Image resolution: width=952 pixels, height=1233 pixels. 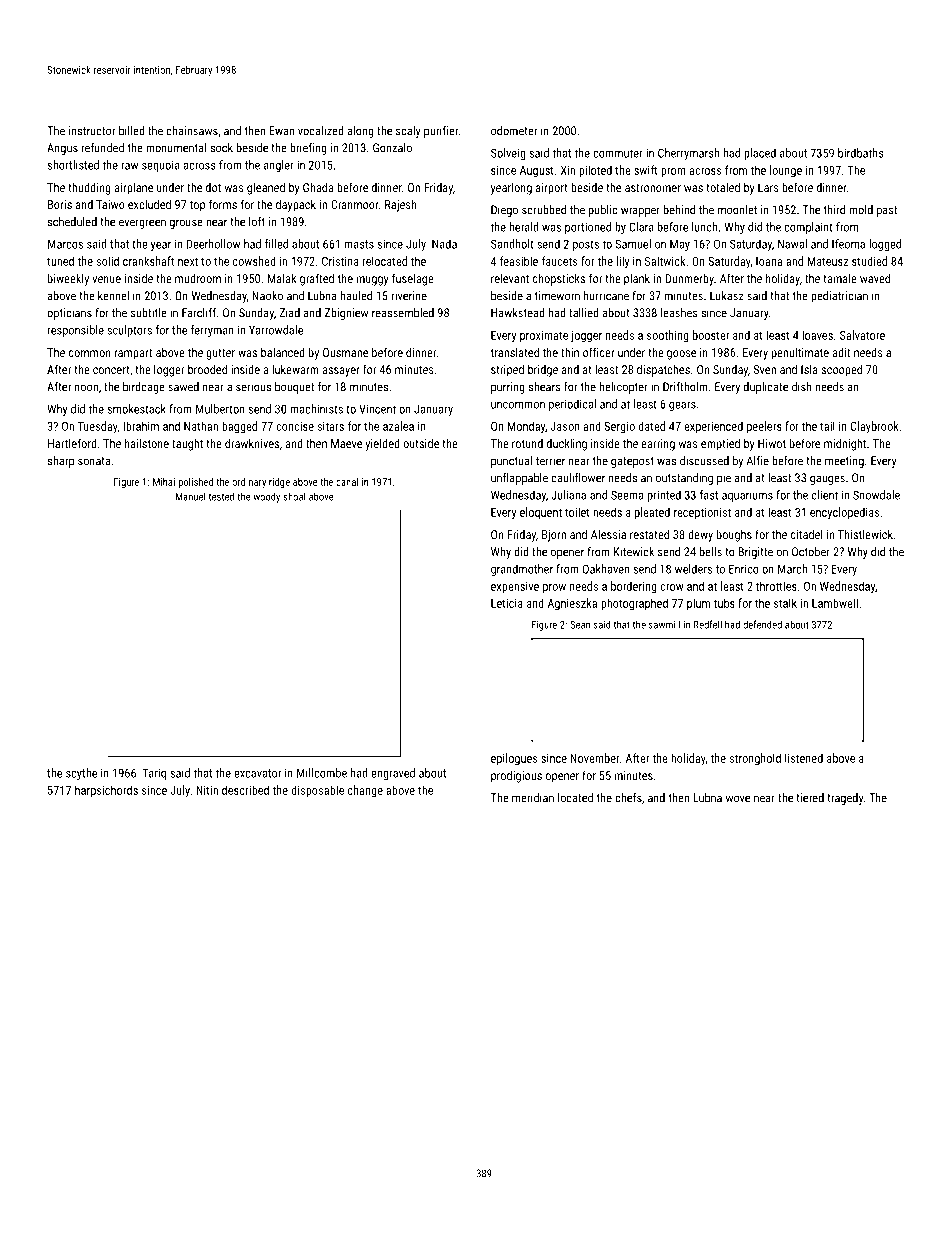 I want to click on unflappable, so click(x=519, y=479).
